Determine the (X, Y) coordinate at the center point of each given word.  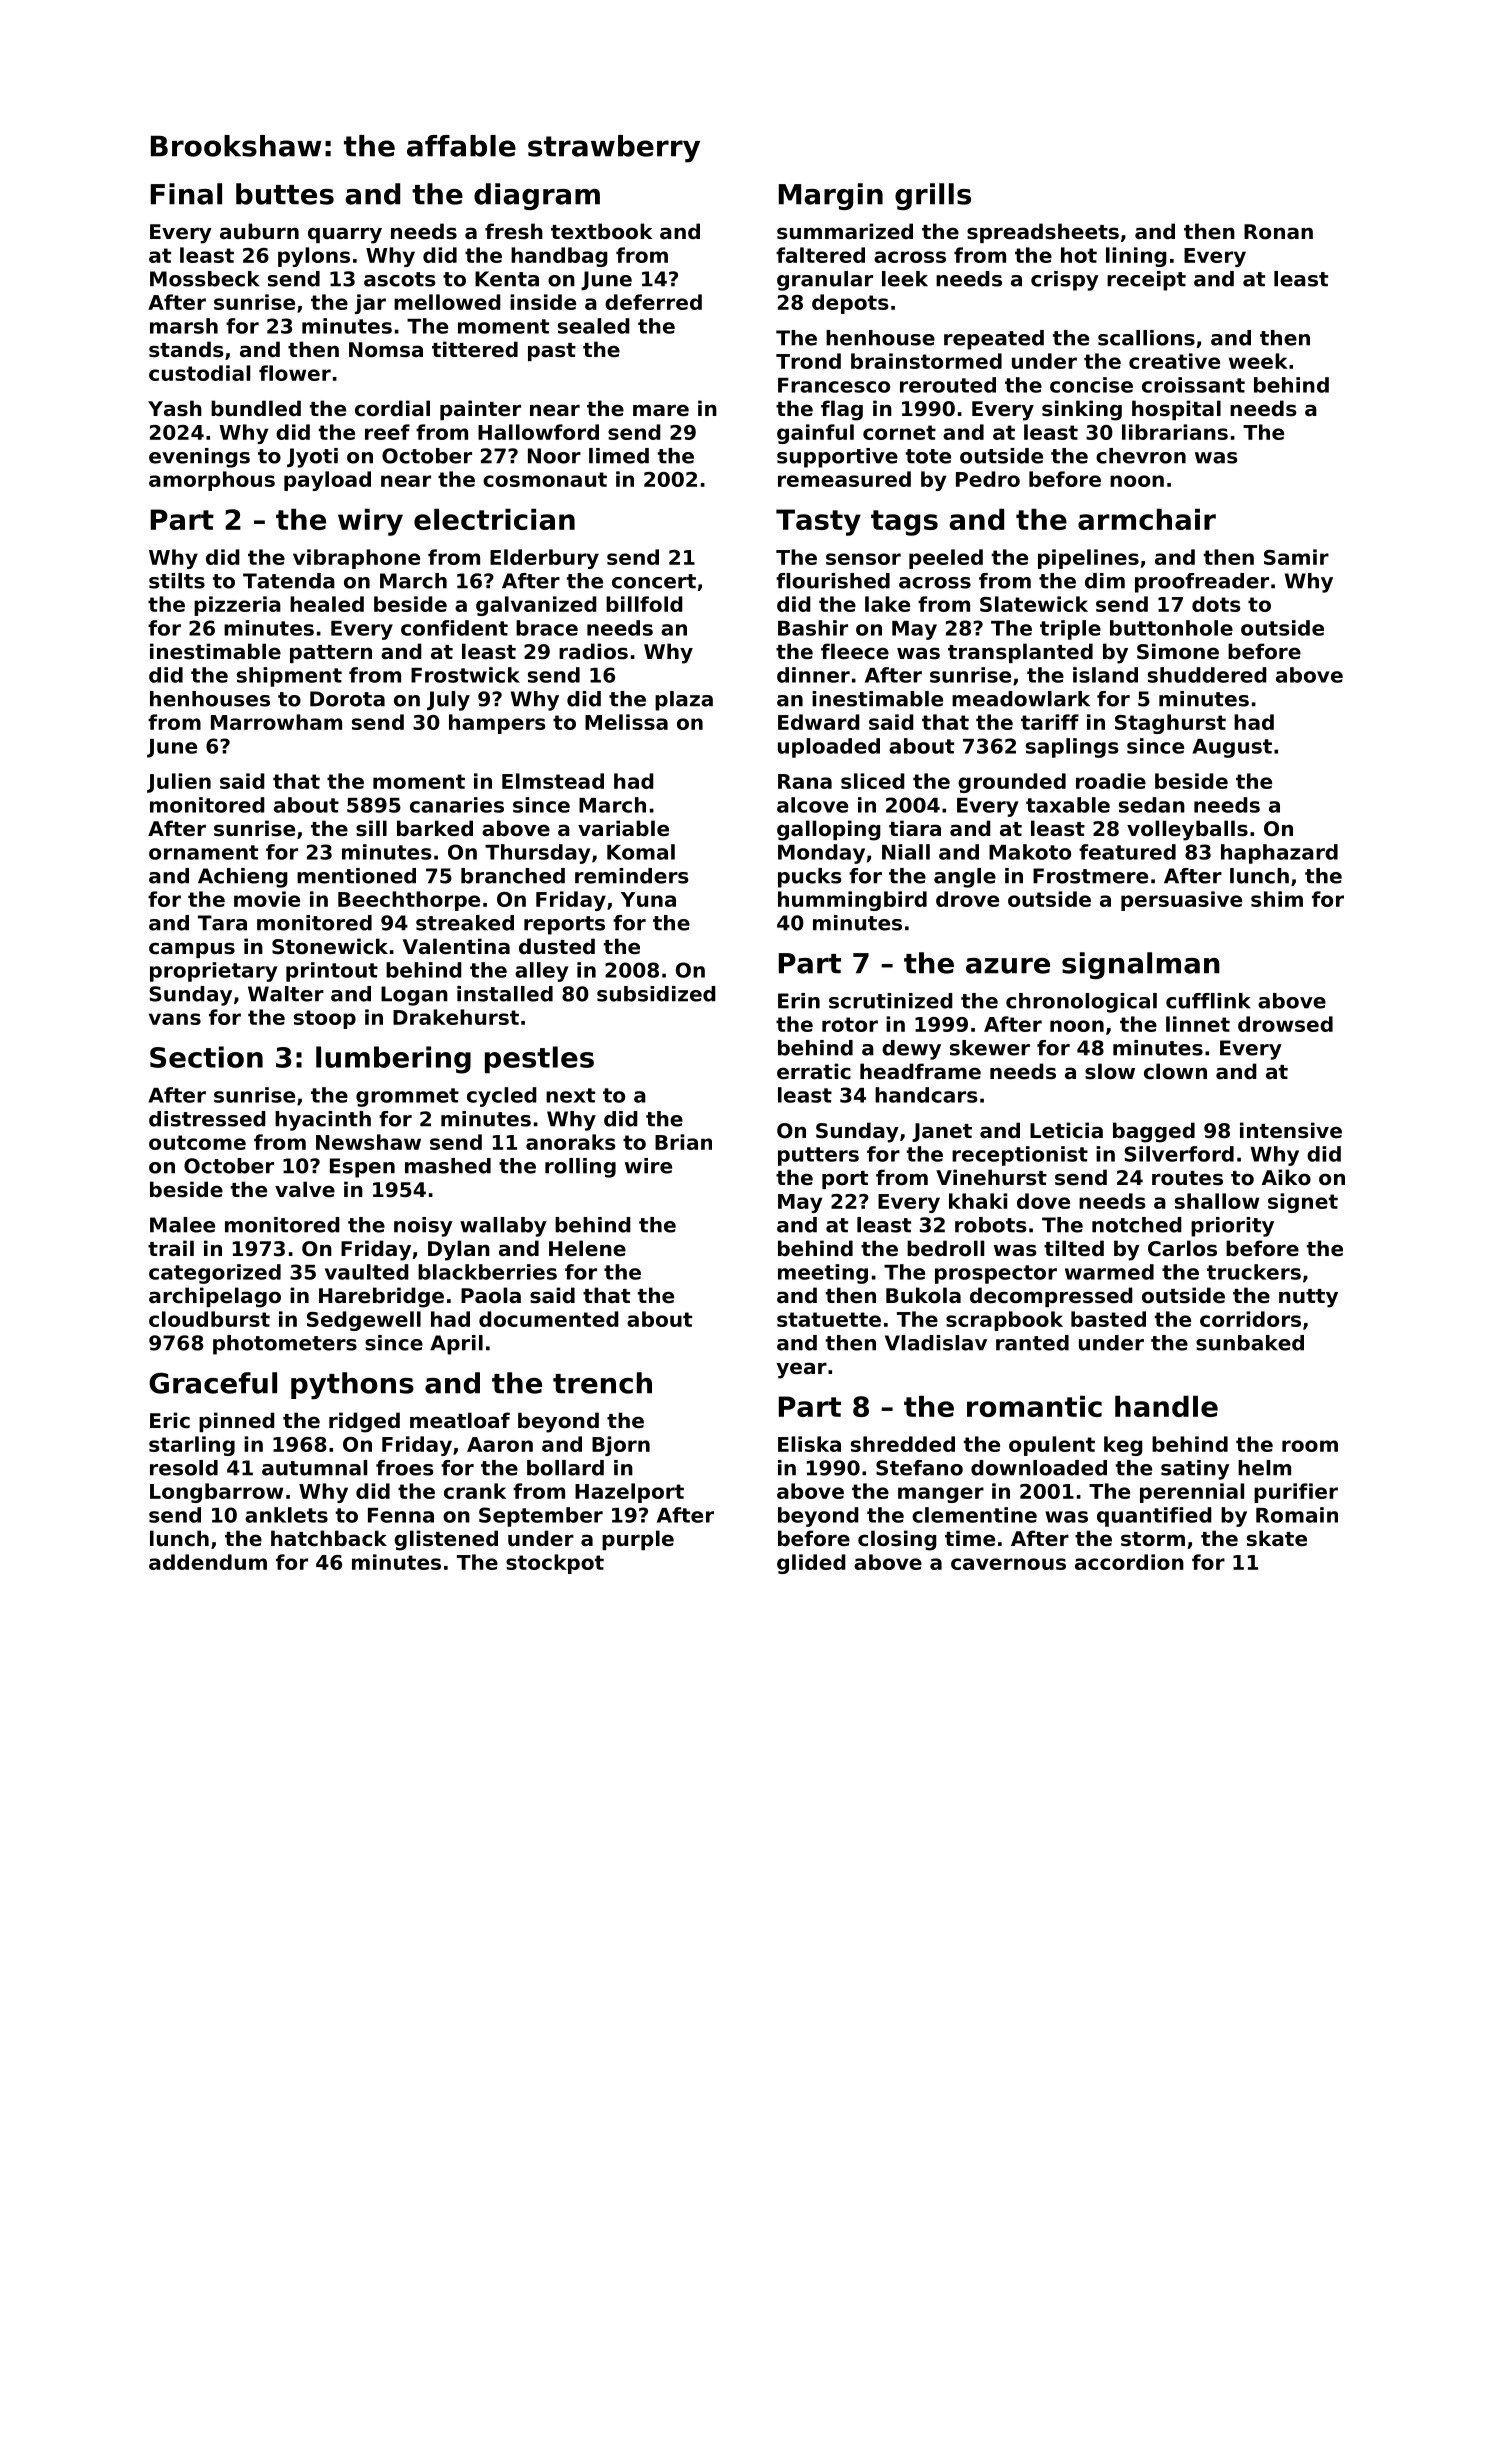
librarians (1175, 432)
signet (1303, 1203)
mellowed (447, 302)
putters (818, 1156)
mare (661, 410)
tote (928, 456)
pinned (237, 1422)
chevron (1141, 456)
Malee (182, 1225)
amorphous (212, 481)
